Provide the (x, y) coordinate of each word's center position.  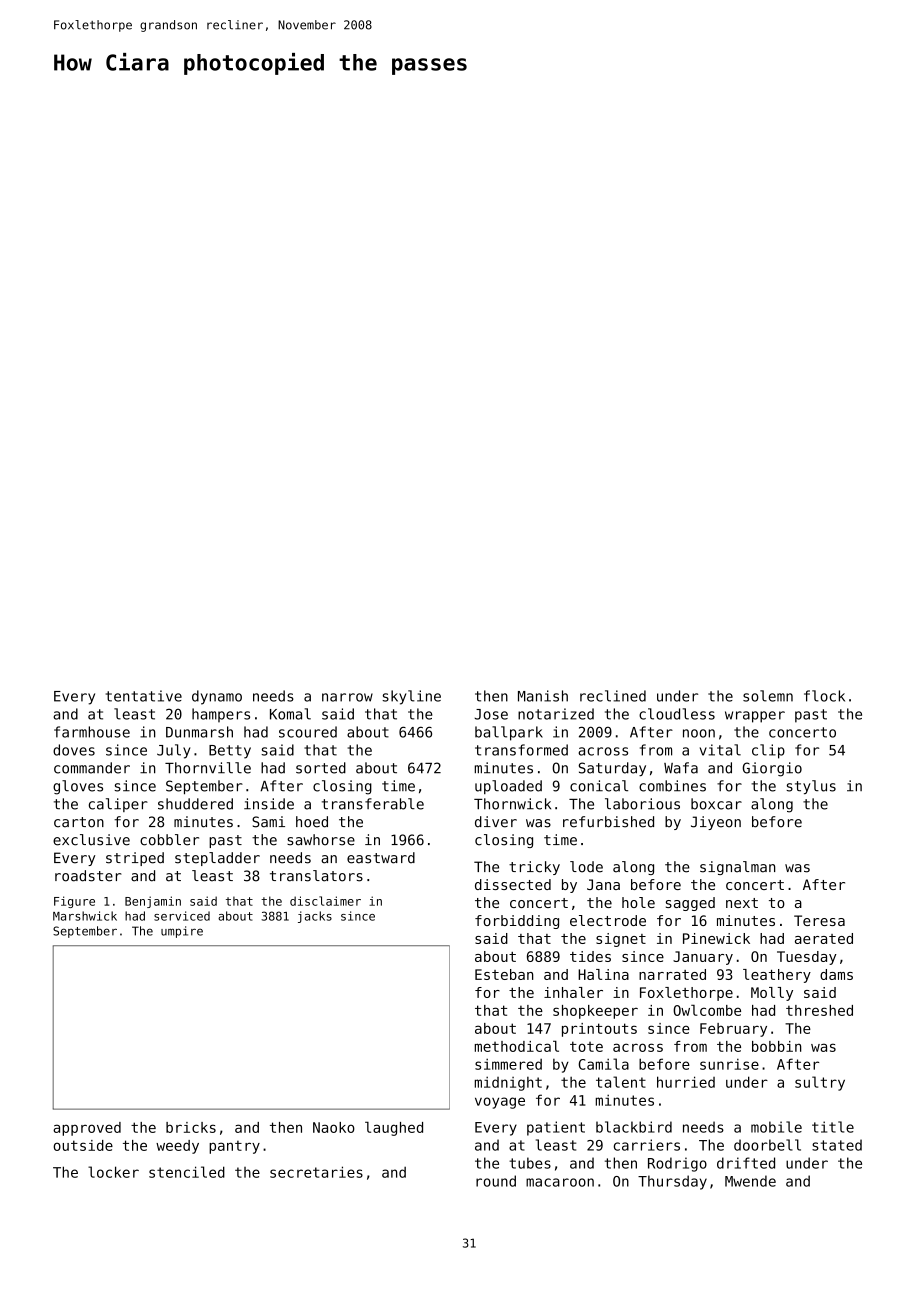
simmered (508, 1064)
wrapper (755, 717)
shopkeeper (595, 1012)
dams (836, 974)
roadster (88, 876)
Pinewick (716, 938)
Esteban (504, 974)
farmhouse (92, 732)
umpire (182, 932)
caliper (118, 805)
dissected (513, 884)
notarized (556, 714)
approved (87, 1129)
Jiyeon (716, 823)
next (742, 903)
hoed (312, 822)
